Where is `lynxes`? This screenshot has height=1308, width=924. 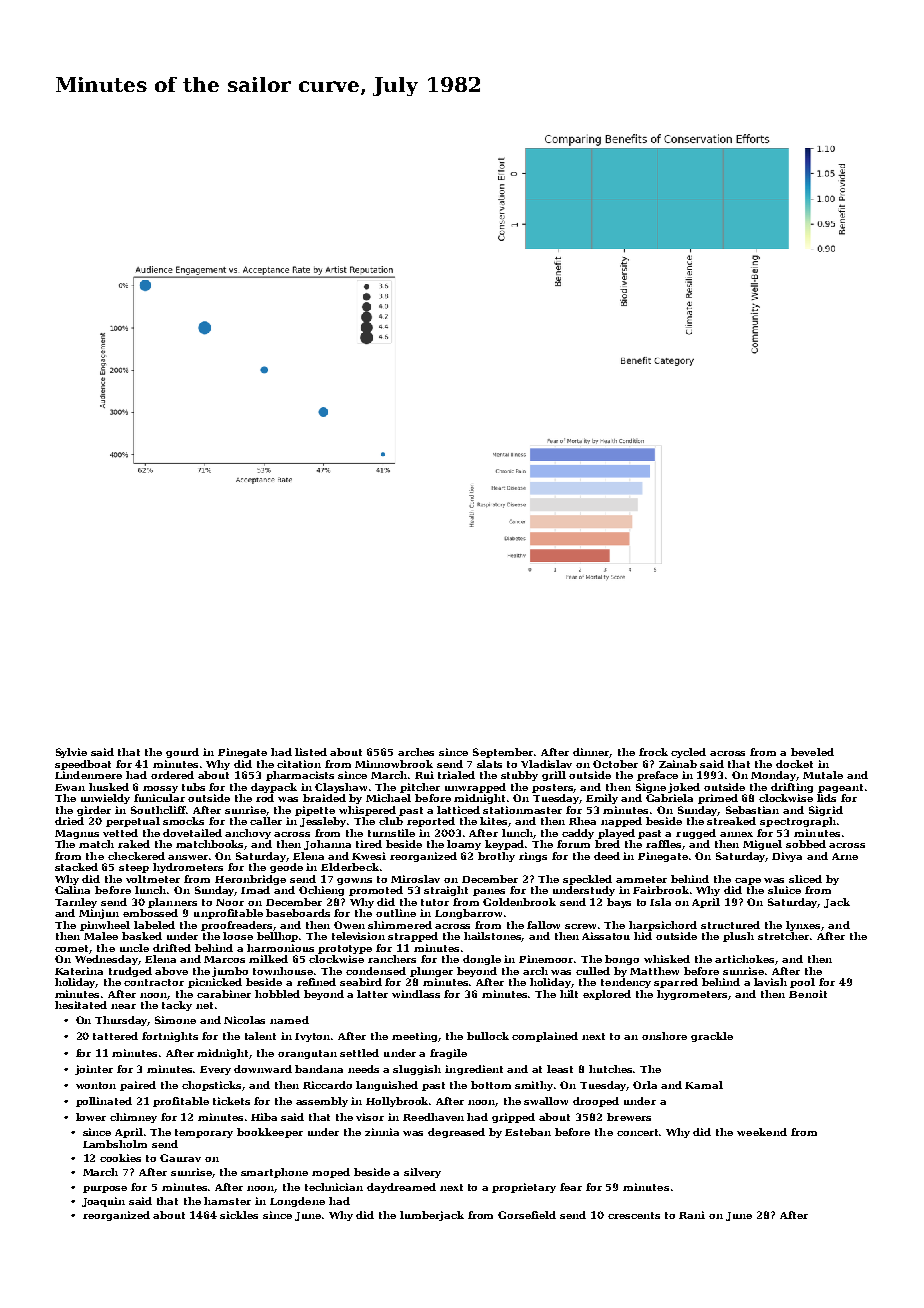 lynxes is located at coordinates (804, 926).
